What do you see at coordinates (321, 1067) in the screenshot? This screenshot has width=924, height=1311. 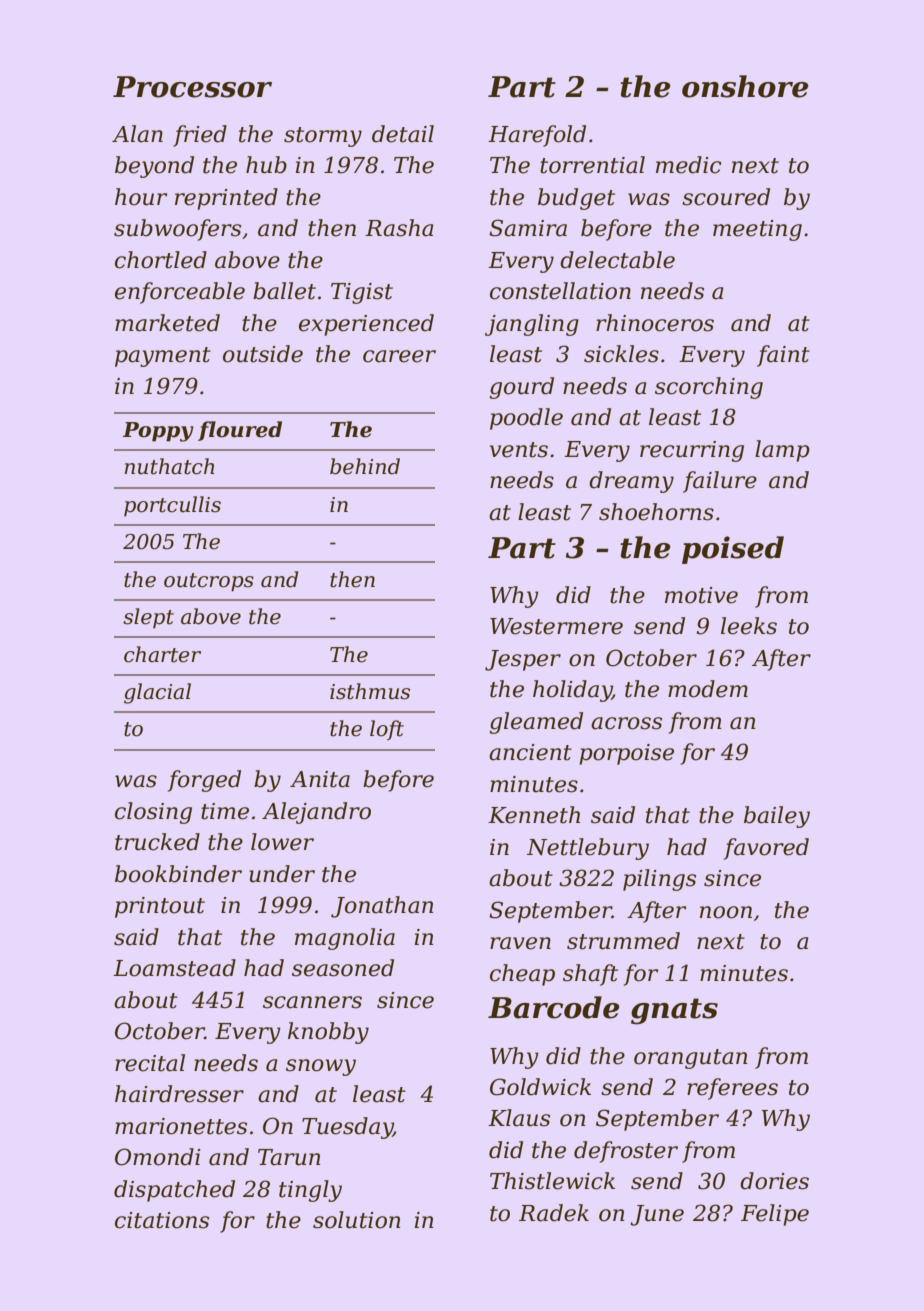 I see `snowy` at bounding box center [321, 1067].
